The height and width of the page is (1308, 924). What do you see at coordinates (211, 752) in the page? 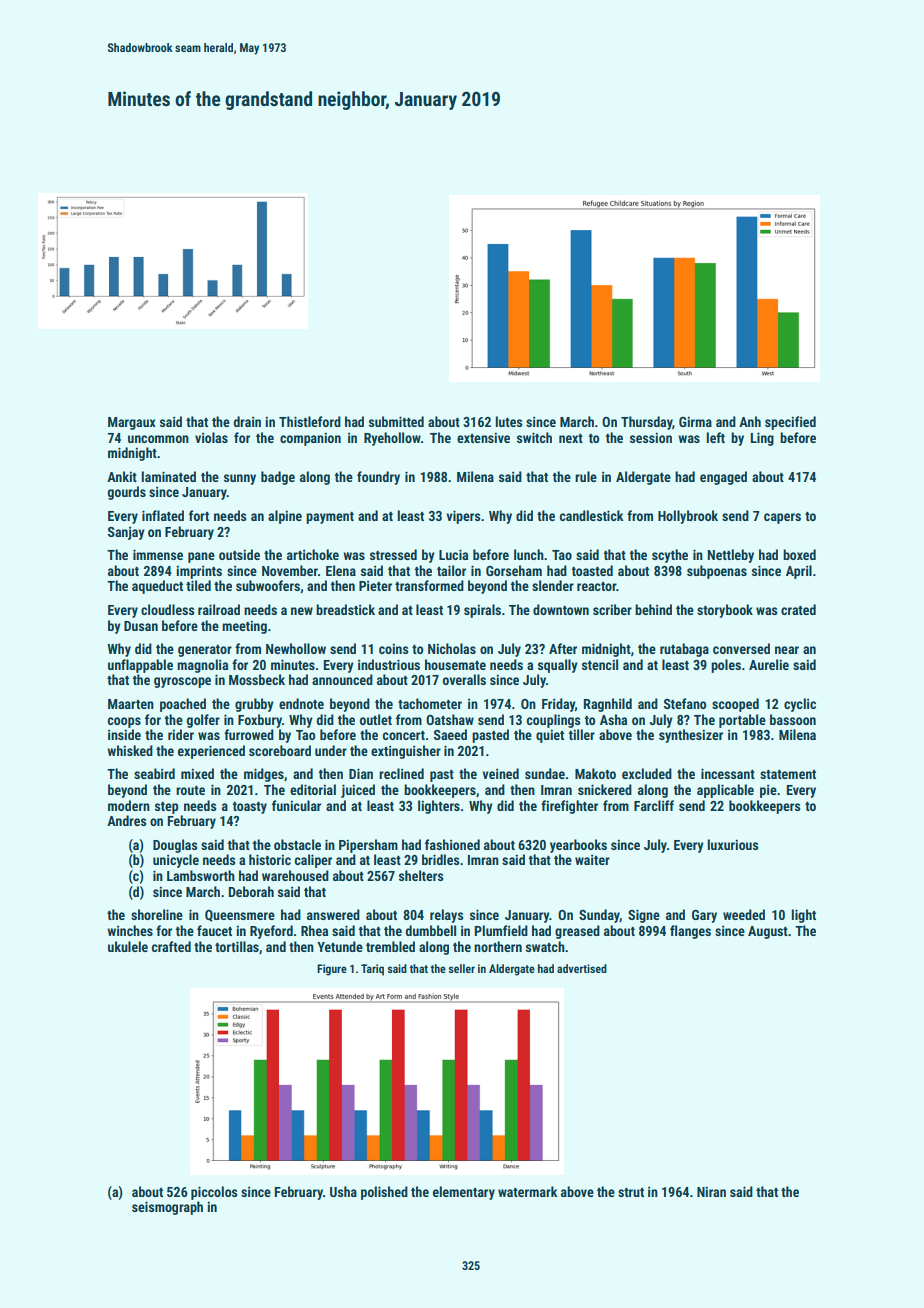
I see `experienced` at bounding box center [211, 752].
